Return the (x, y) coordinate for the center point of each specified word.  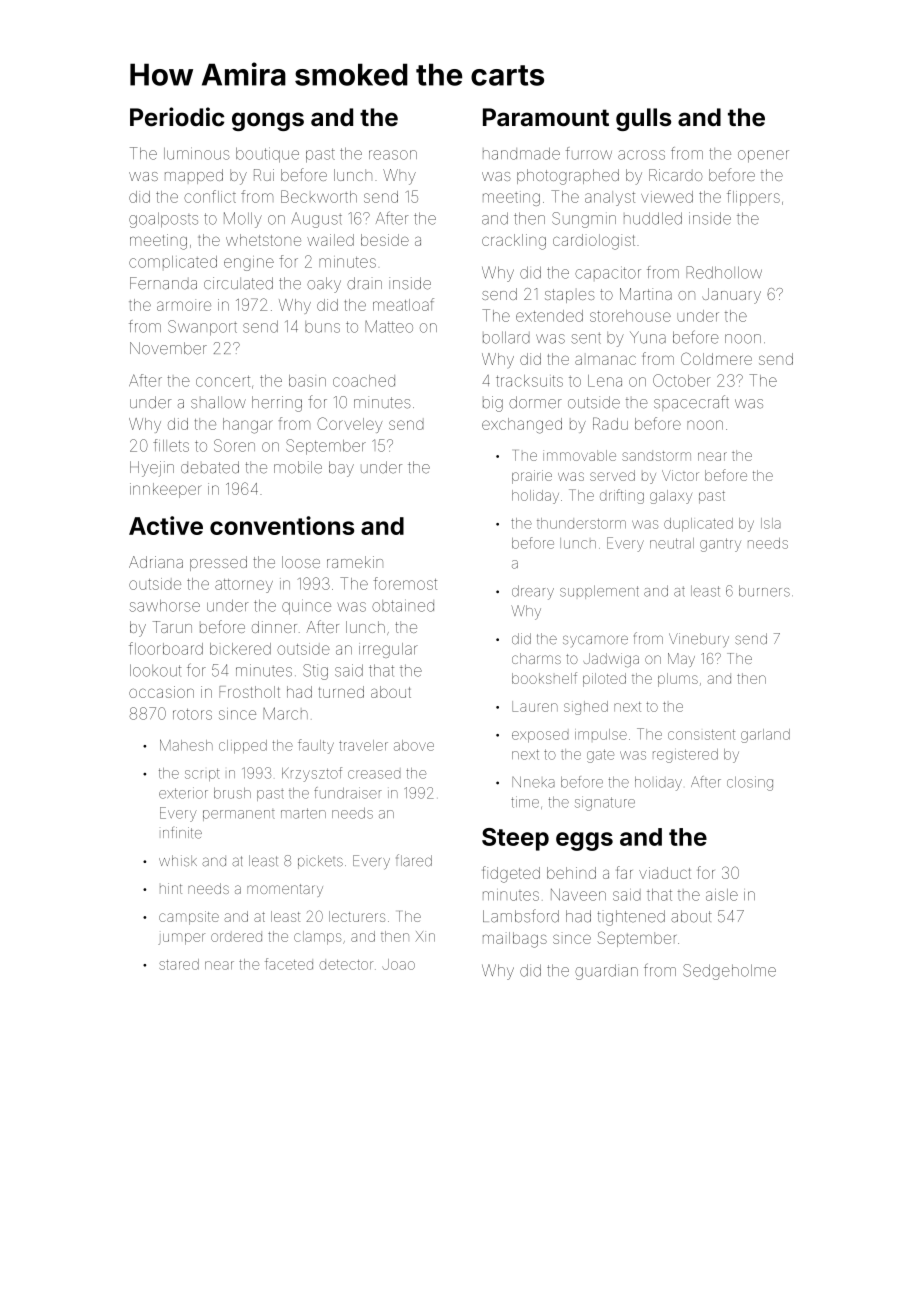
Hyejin (152, 469)
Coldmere (716, 358)
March (285, 713)
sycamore (595, 641)
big (493, 404)
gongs (268, 121)
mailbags (515, 940)
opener (763, 156)
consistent (701, 735)
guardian (606, 972)
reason (393, 155)
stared (179, 964)
